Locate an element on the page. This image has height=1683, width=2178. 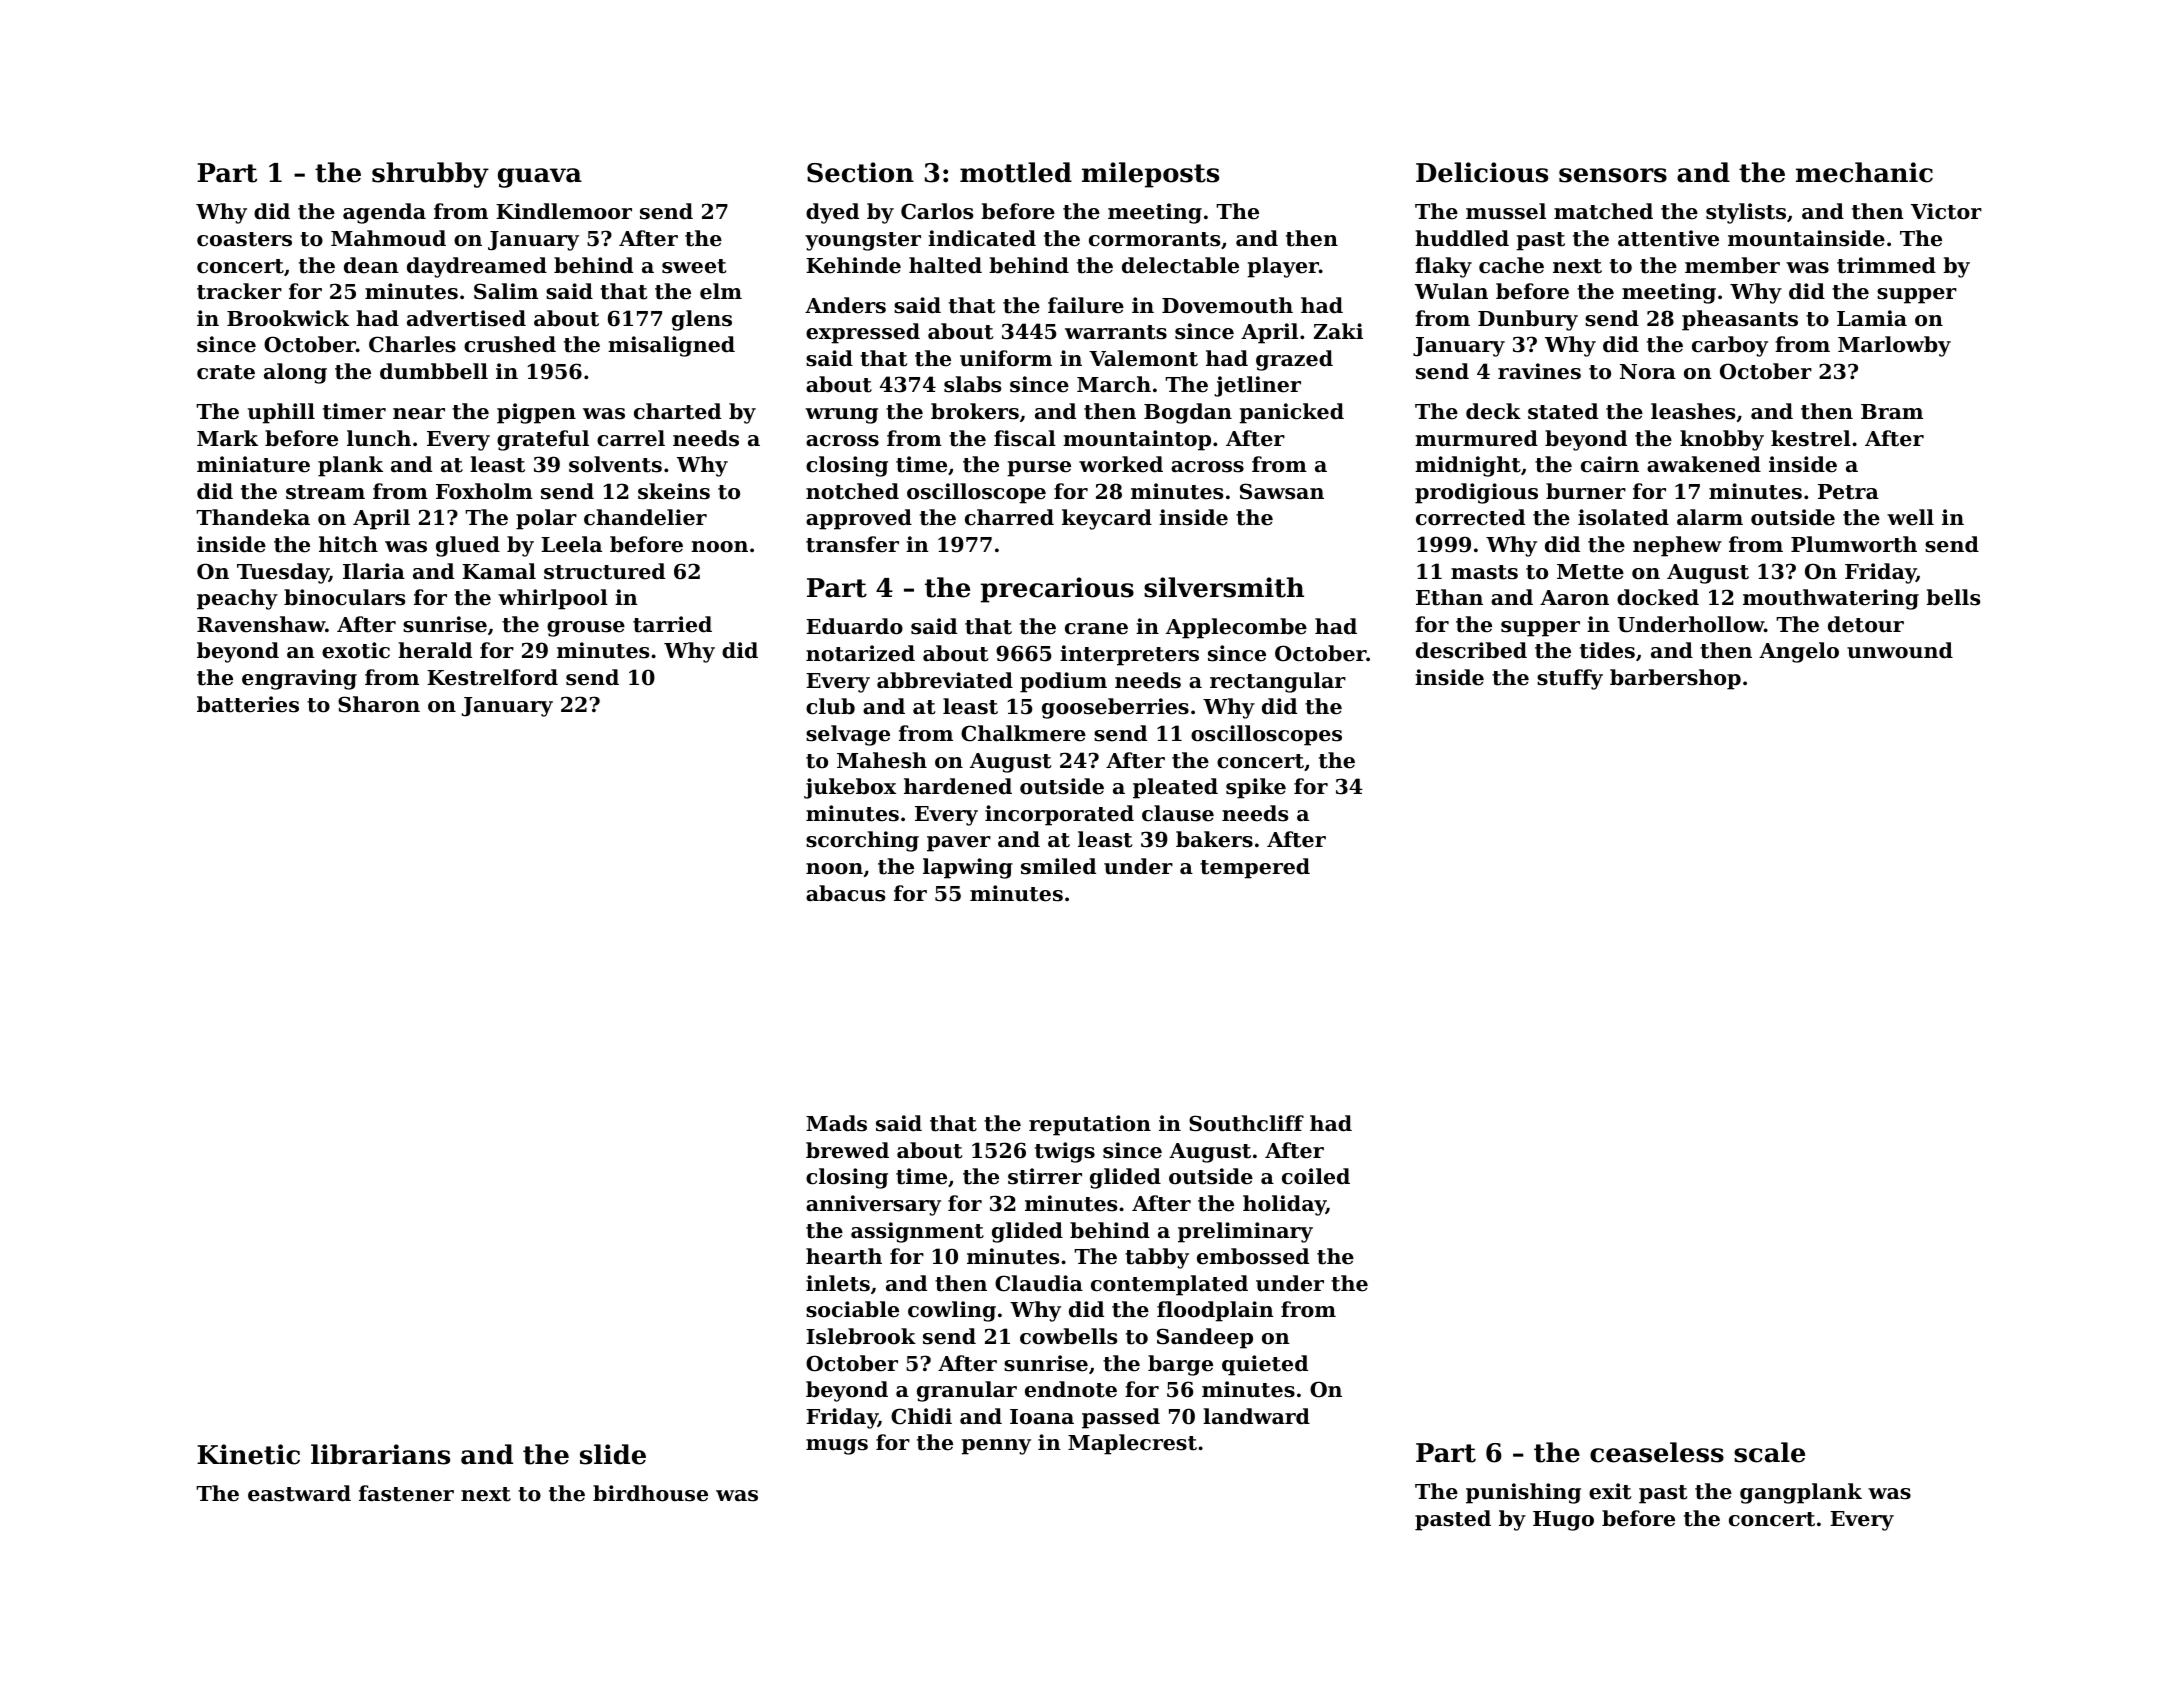
mottled is located at coordinates (1016, 172).
